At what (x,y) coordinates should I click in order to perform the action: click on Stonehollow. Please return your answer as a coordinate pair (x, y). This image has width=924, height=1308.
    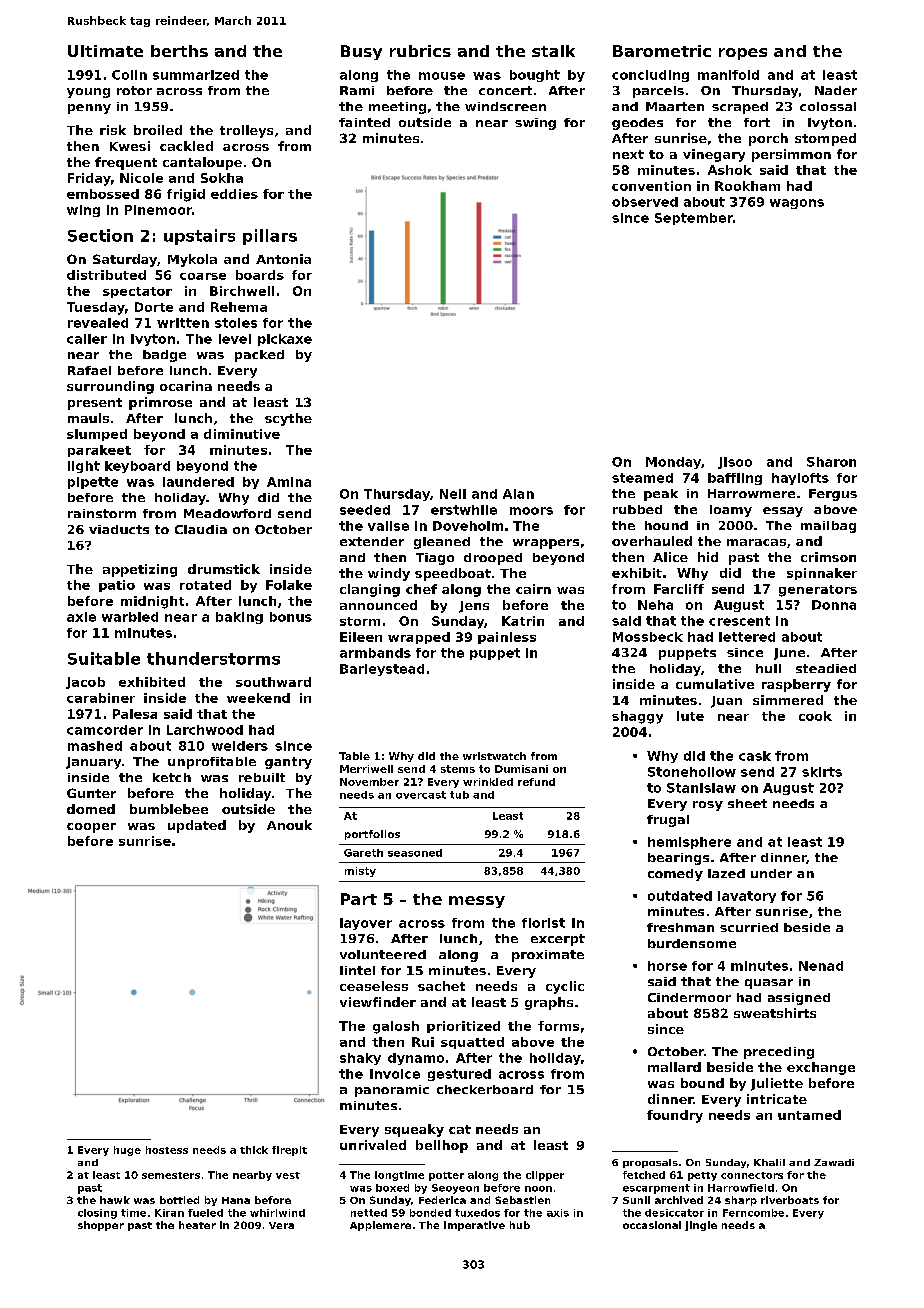
    Looking at the image, I should click on (692, 772).
